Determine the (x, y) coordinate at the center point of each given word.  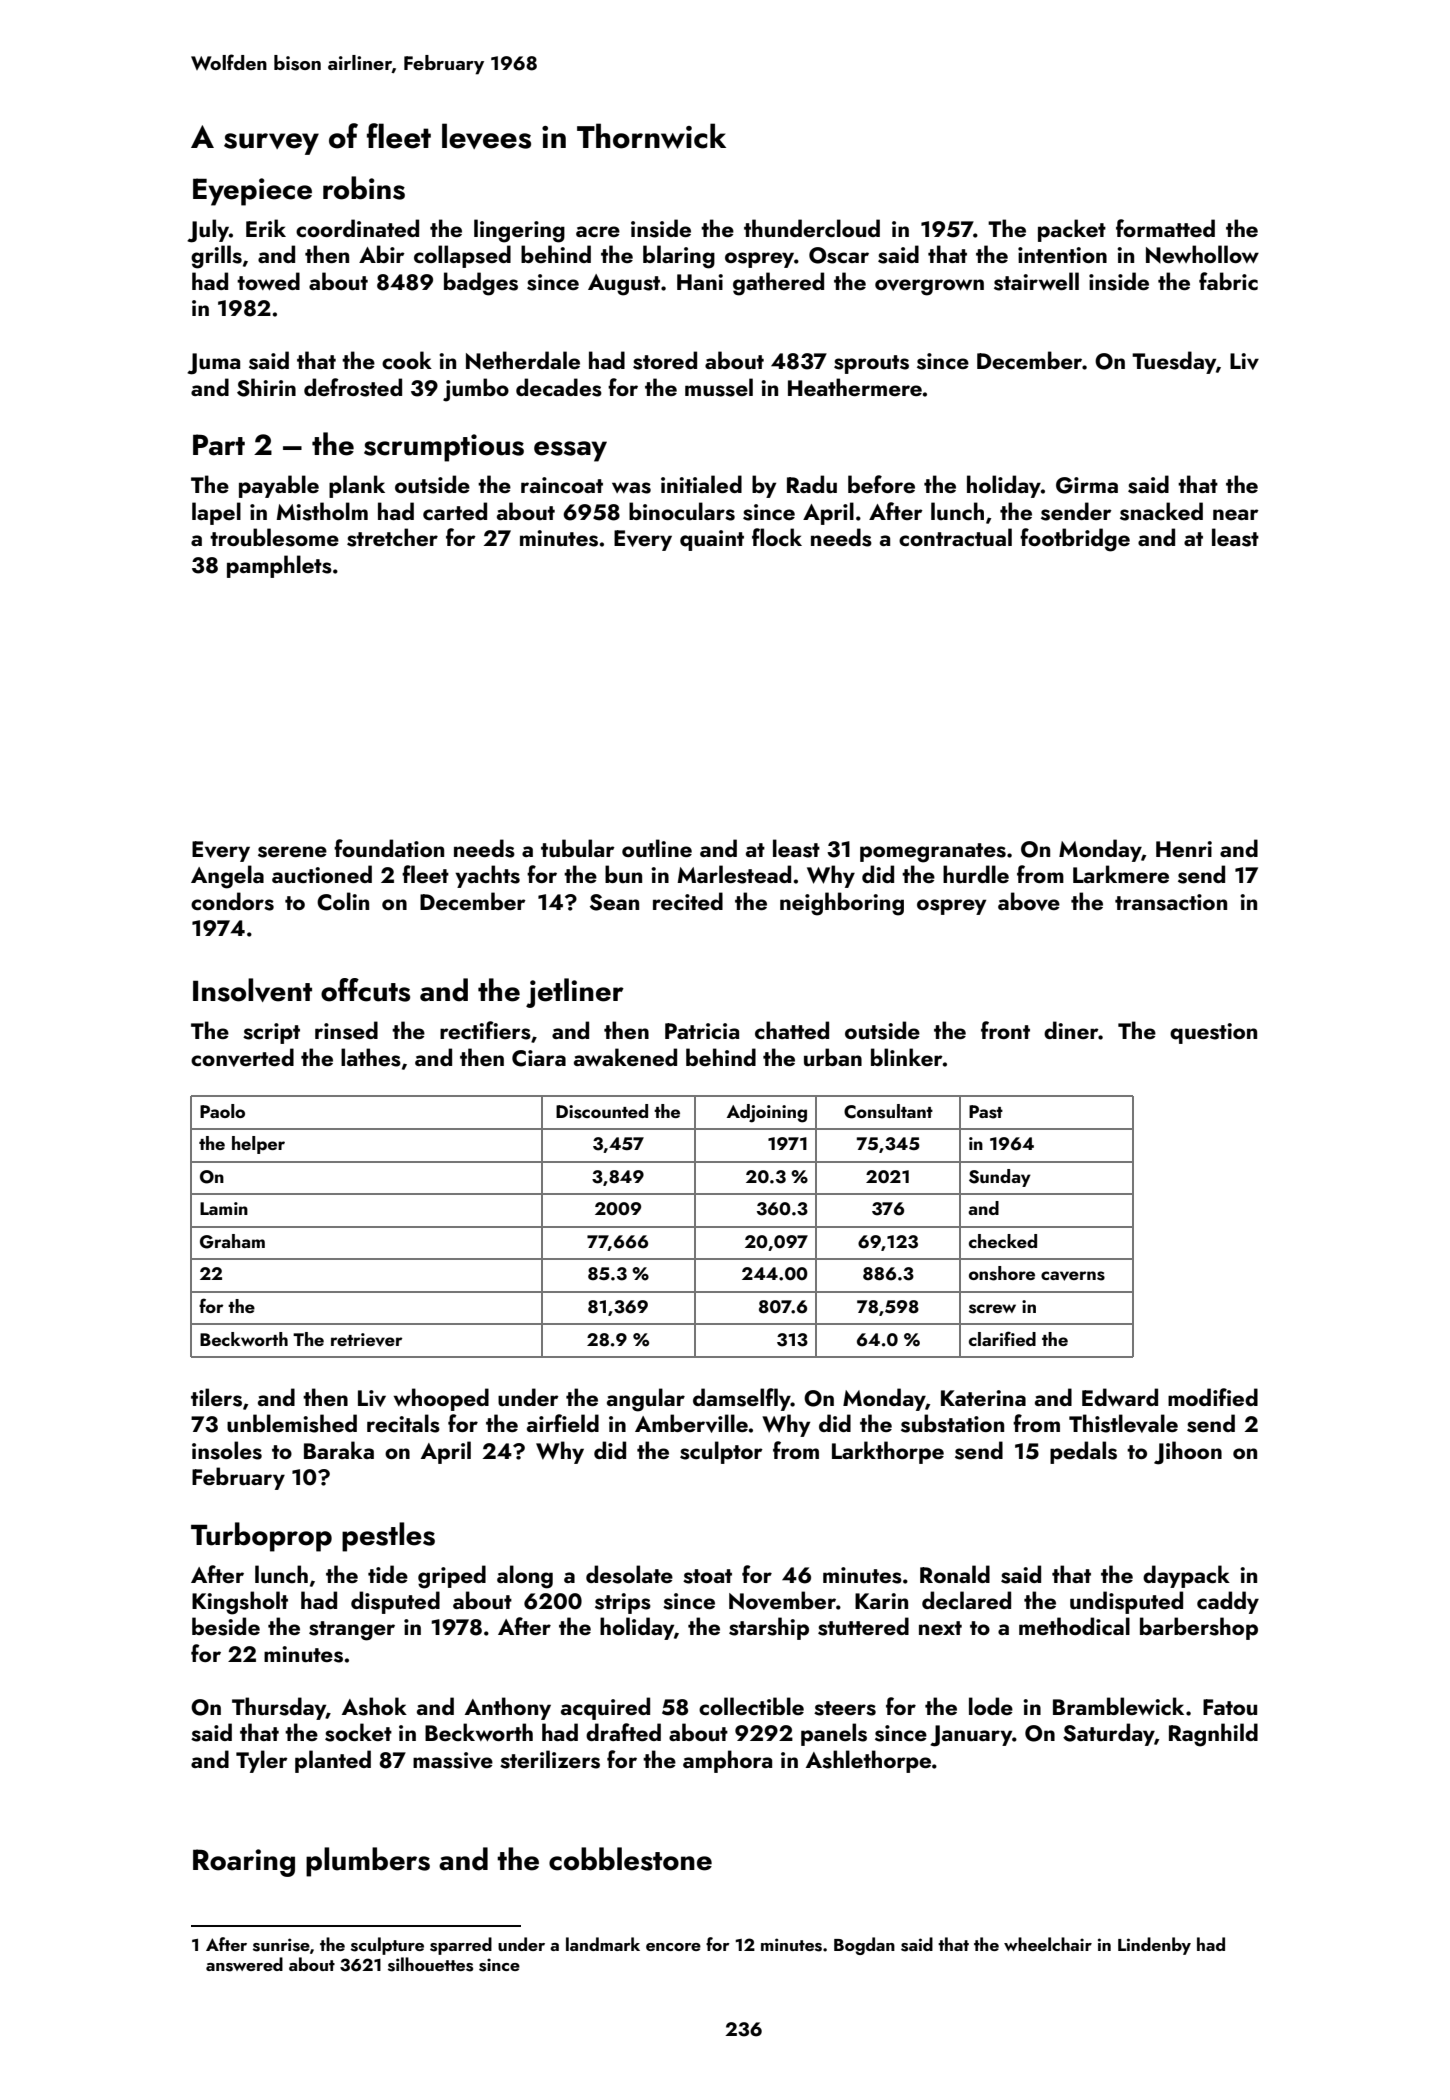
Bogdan (864, 1946)
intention (1062, 255)
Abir (382, 254)
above (1029, 901)
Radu (812, 484)
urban (833, 1057)
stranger (352, 1631)
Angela (227, 877)
